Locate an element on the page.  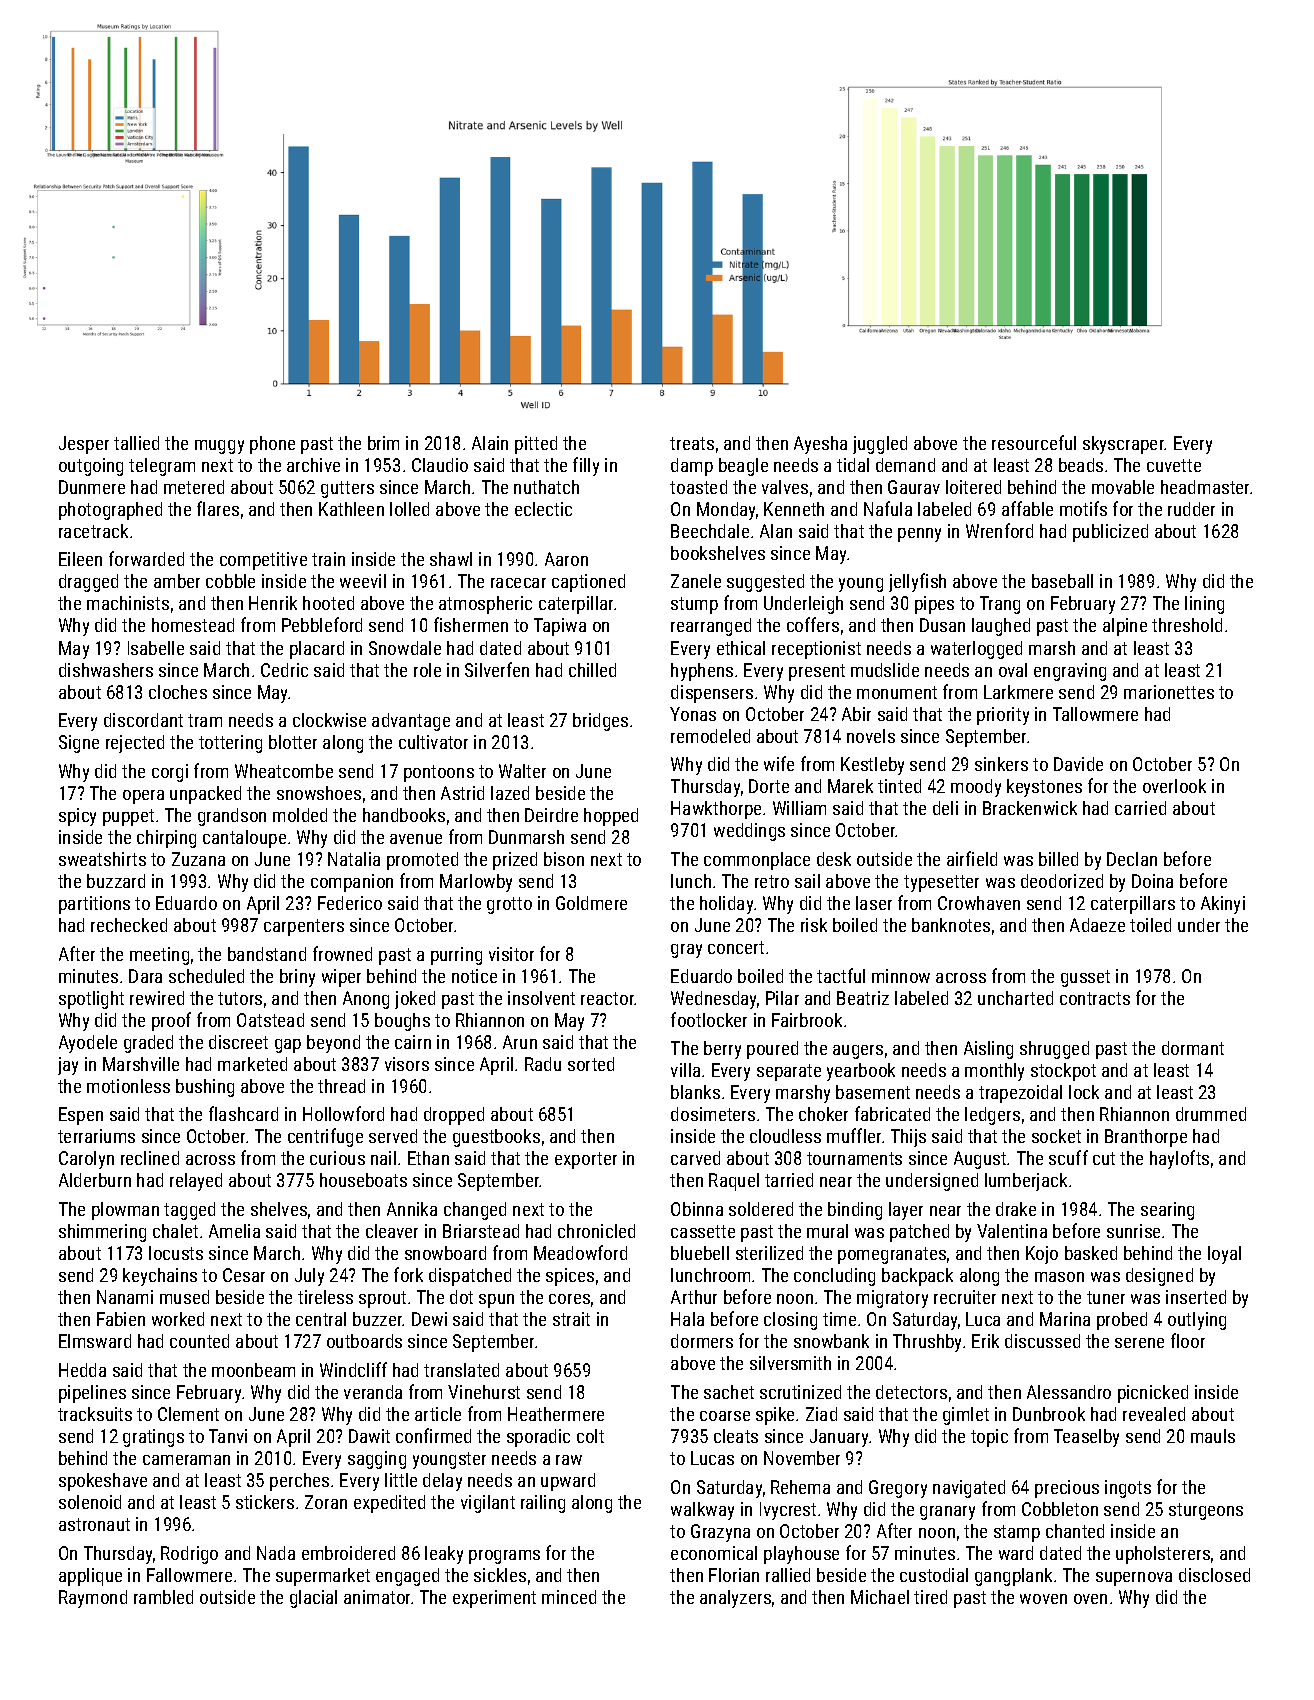
toasted is located at coordinates (698, 487).
